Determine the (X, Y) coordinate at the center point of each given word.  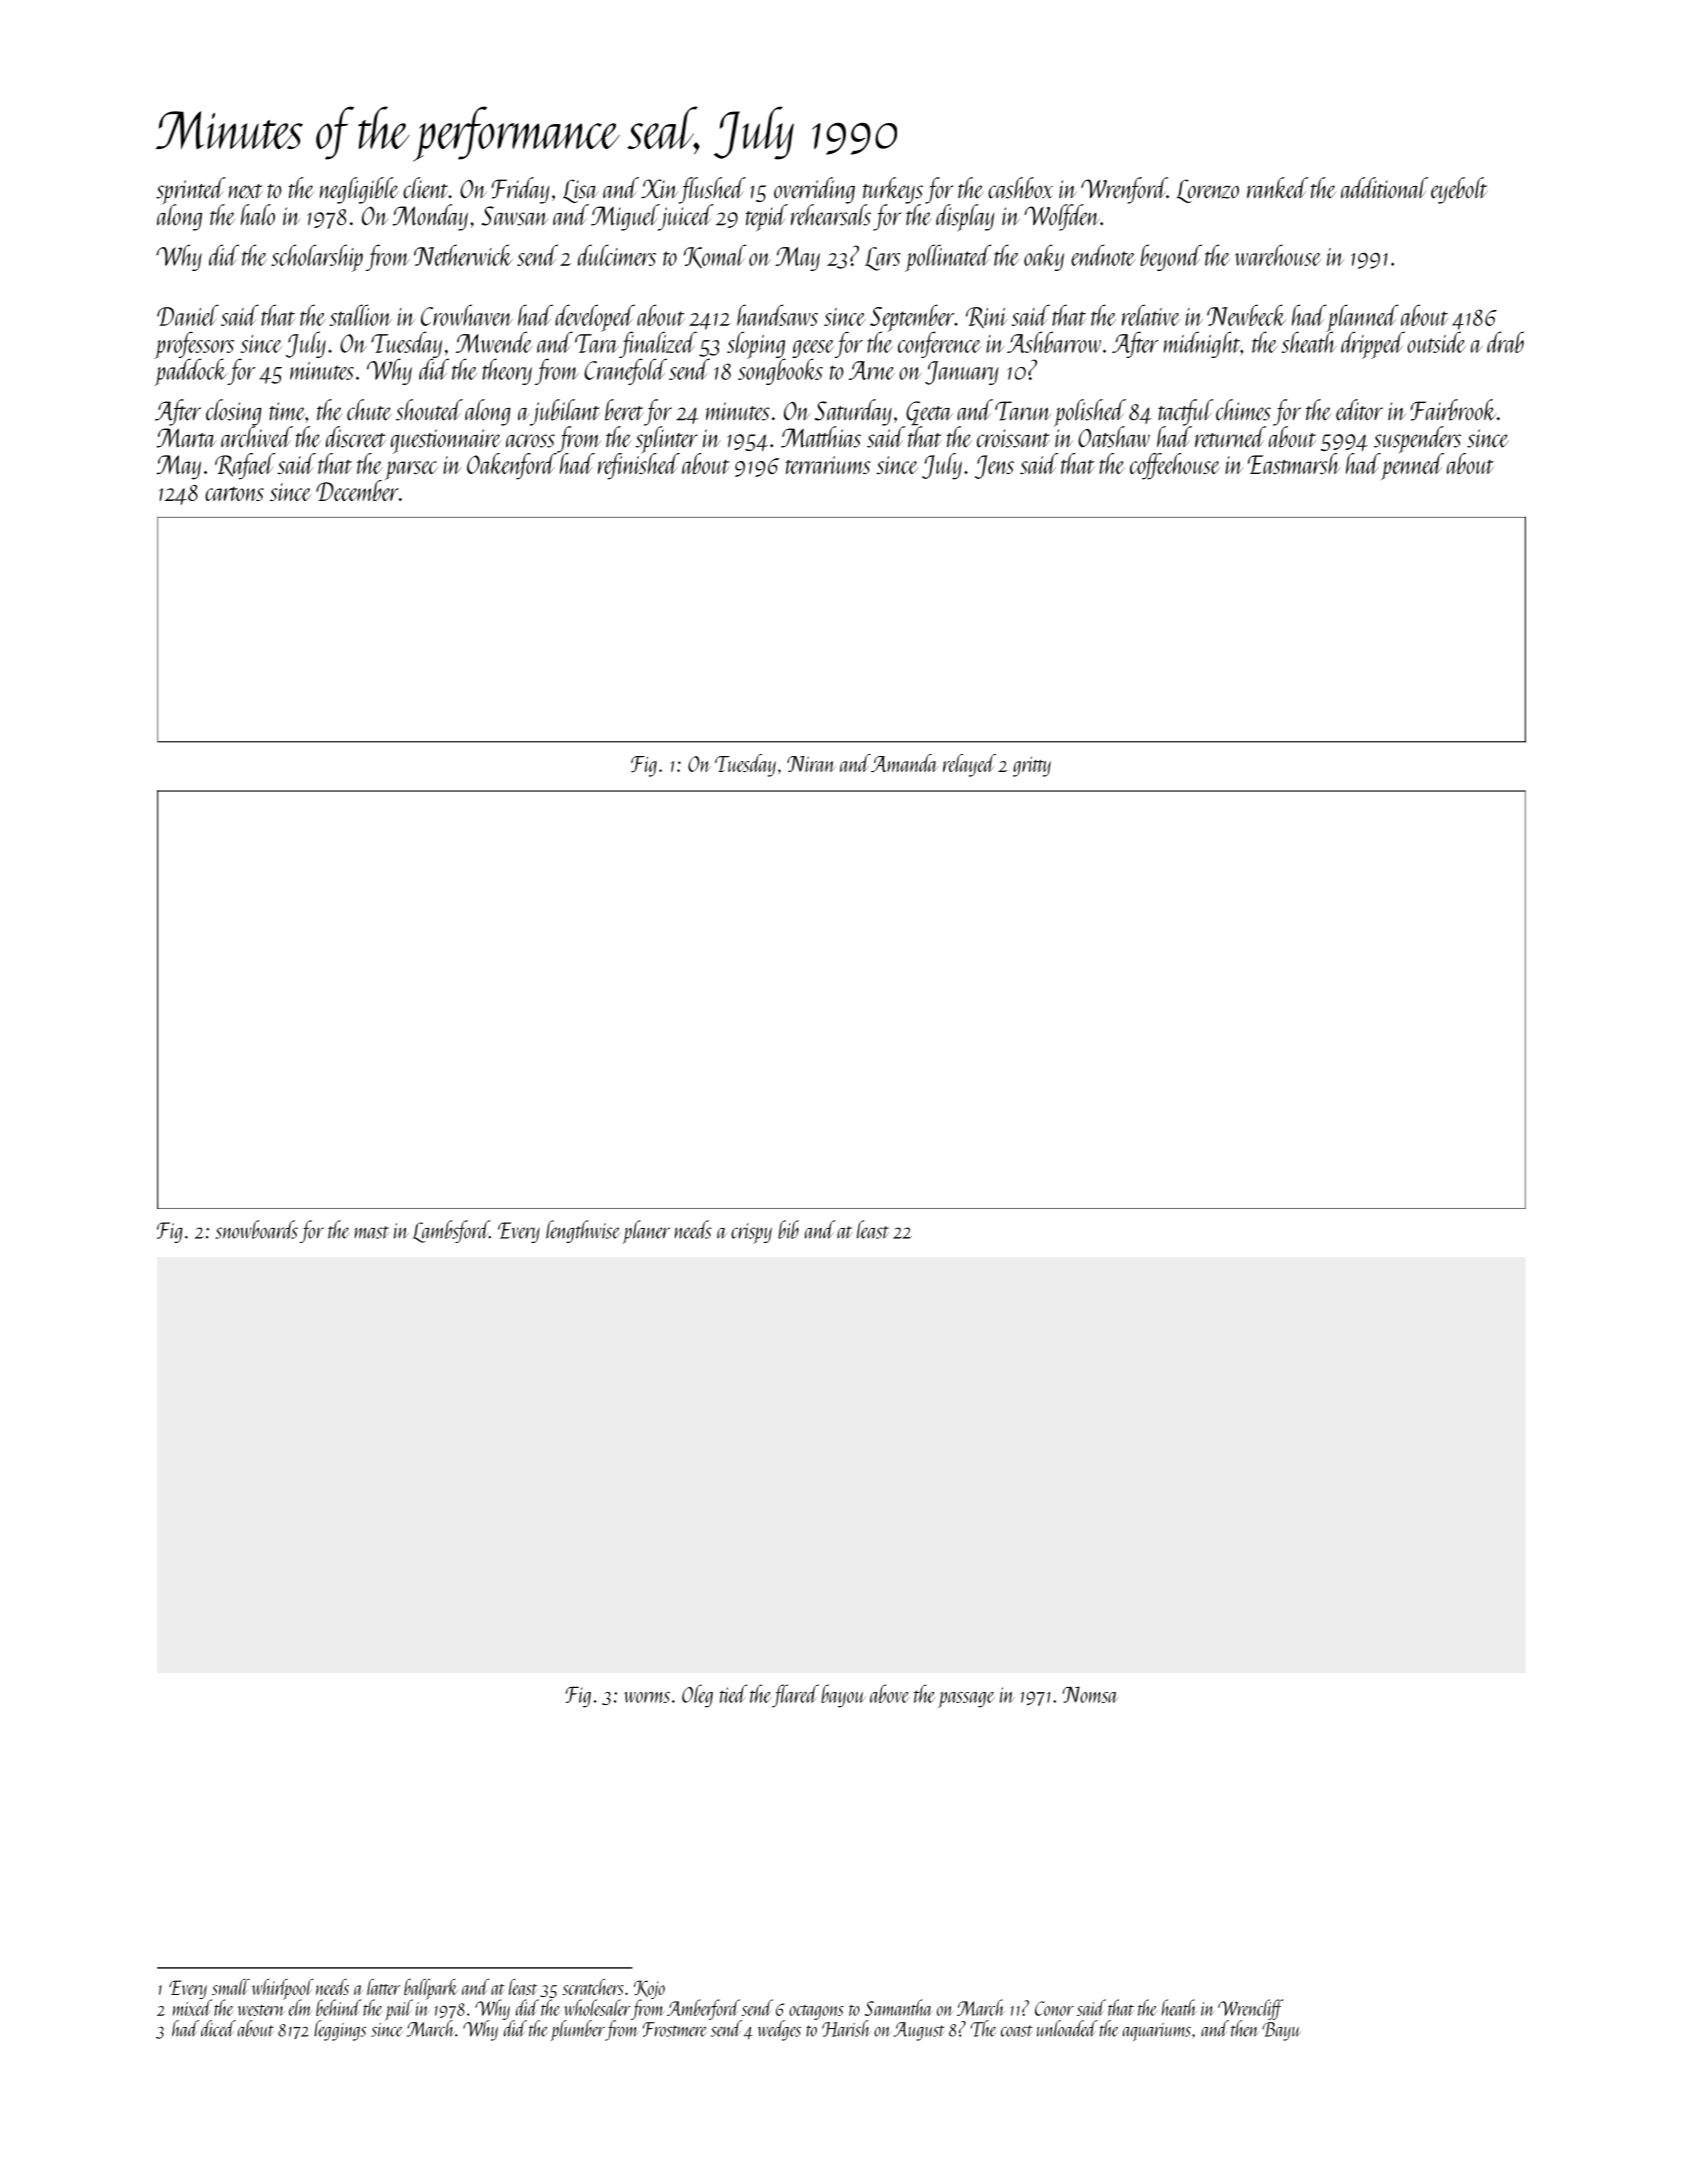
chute (369, 410)
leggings (340, 2030)
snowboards (257, 1229)
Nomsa (1090, 1695)
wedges (779, 2030)
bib (788, 1229)
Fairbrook (1454, 410)
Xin (659, 189)
